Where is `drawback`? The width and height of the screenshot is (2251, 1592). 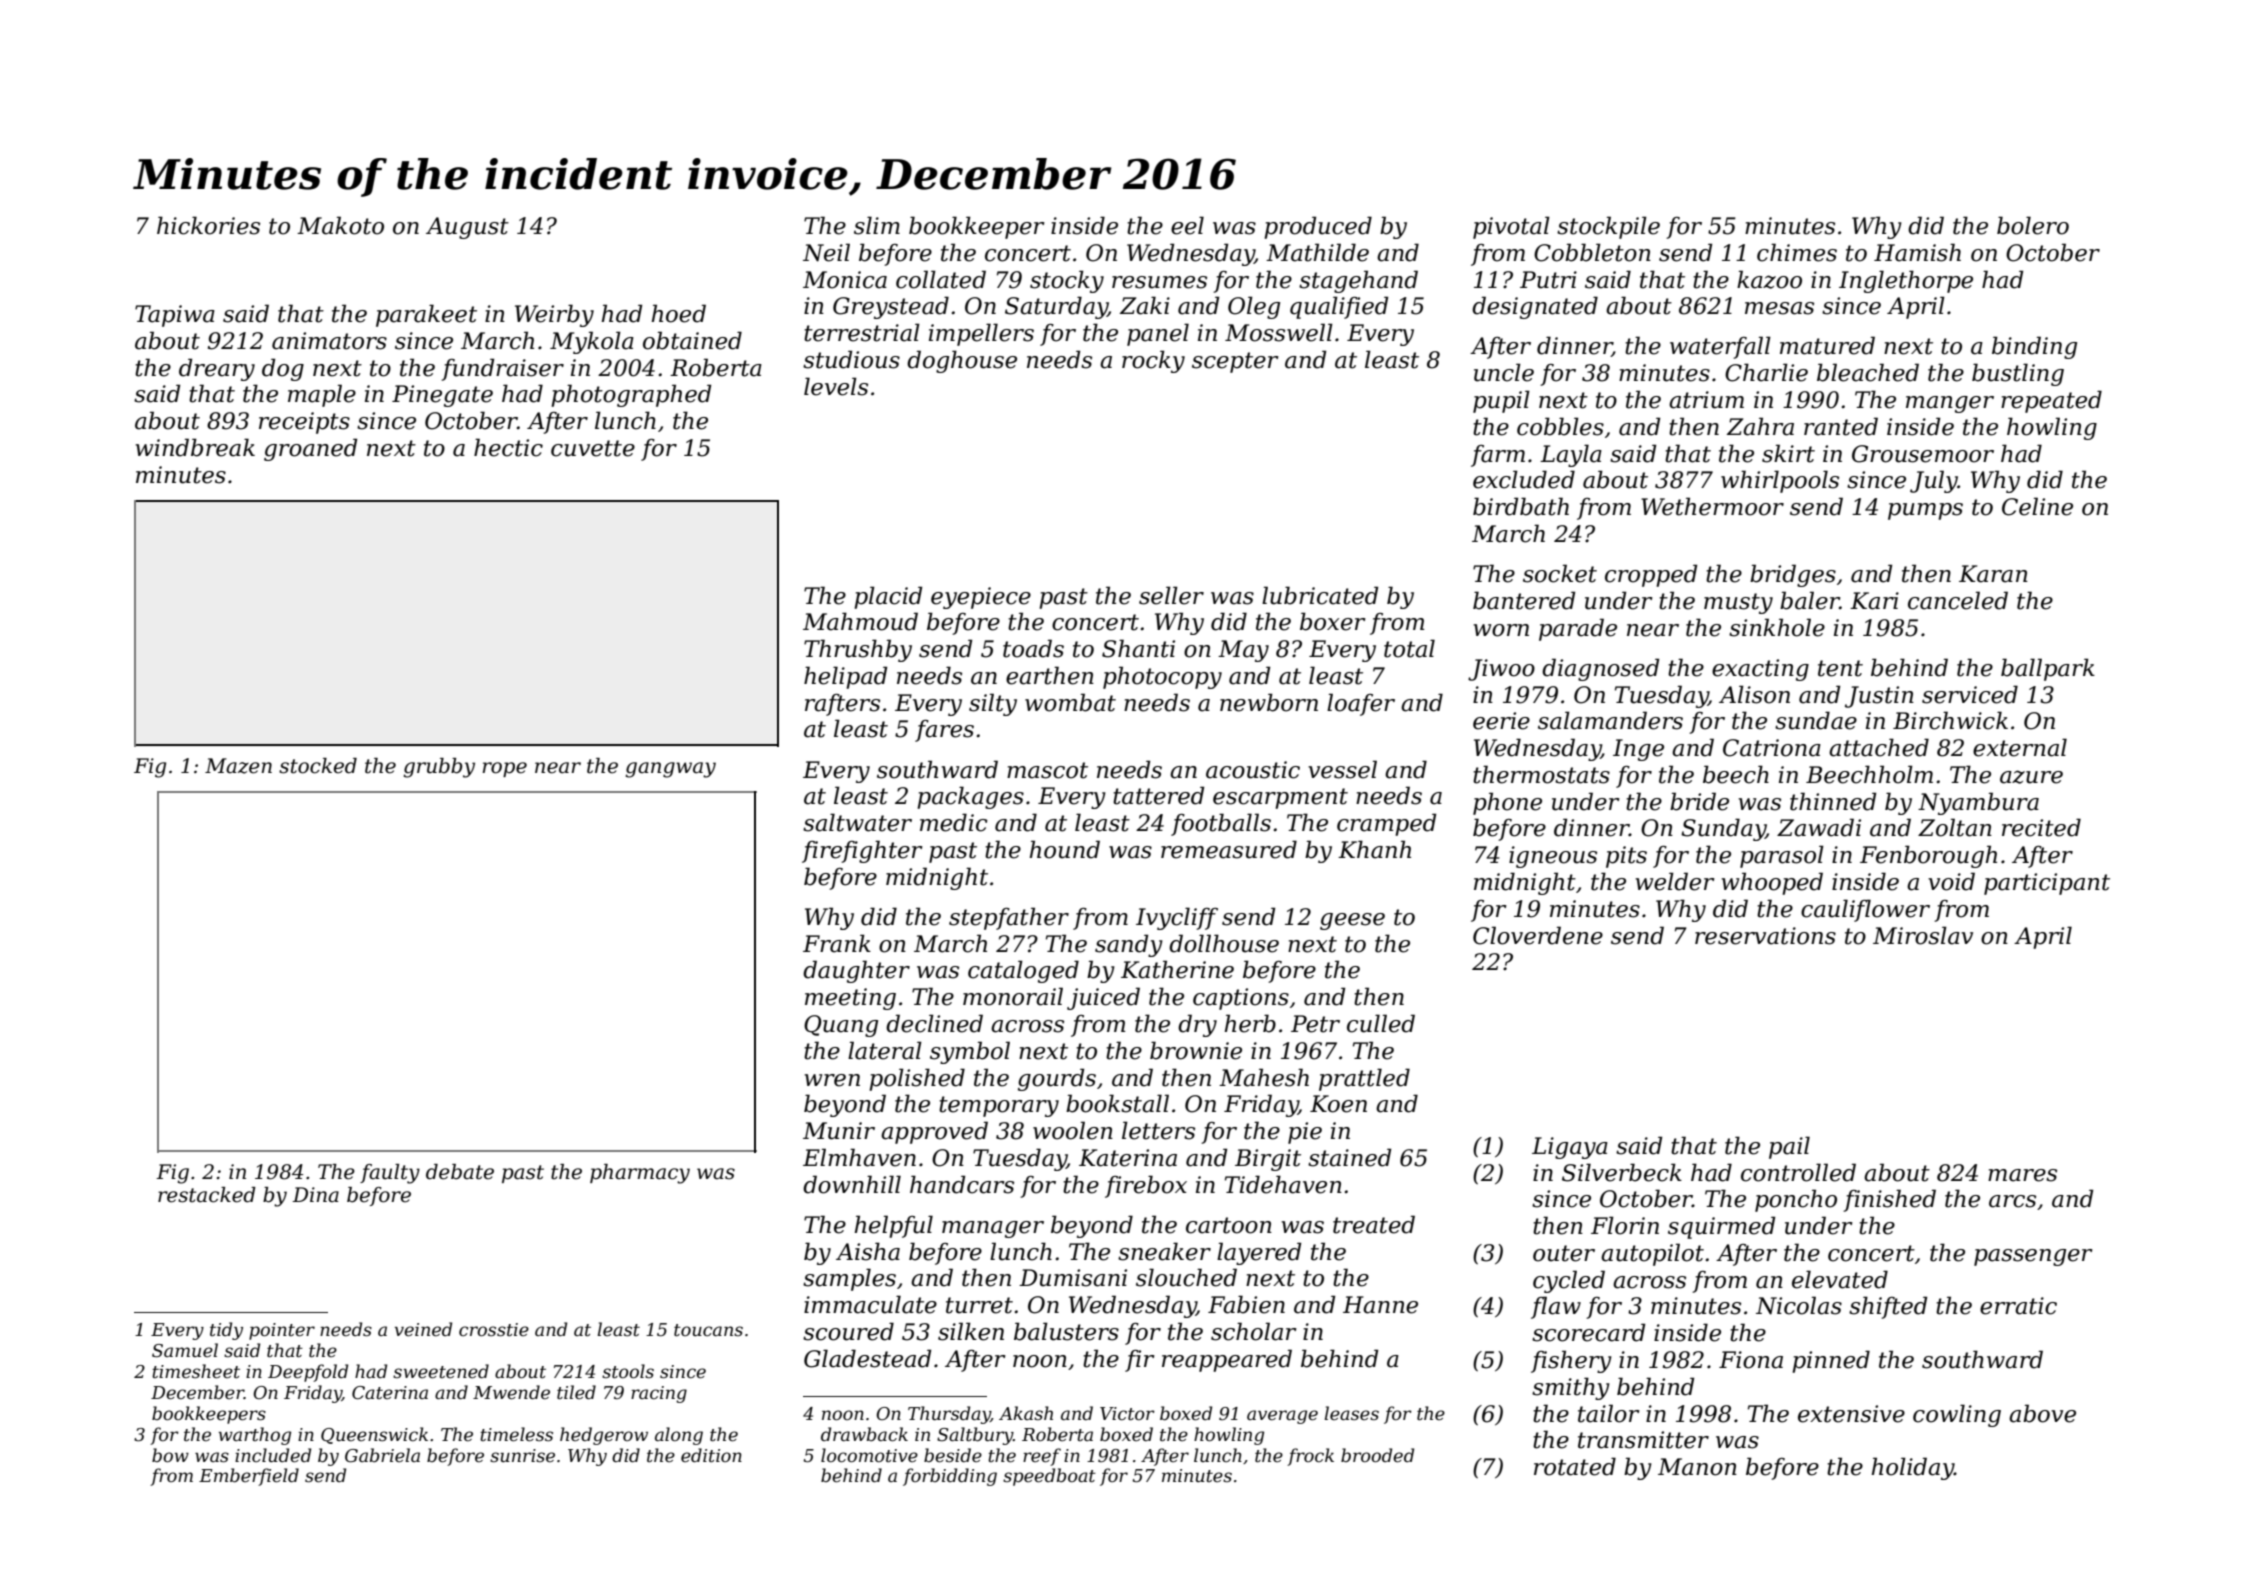
drawback is located at coordinates (864, 1434).
